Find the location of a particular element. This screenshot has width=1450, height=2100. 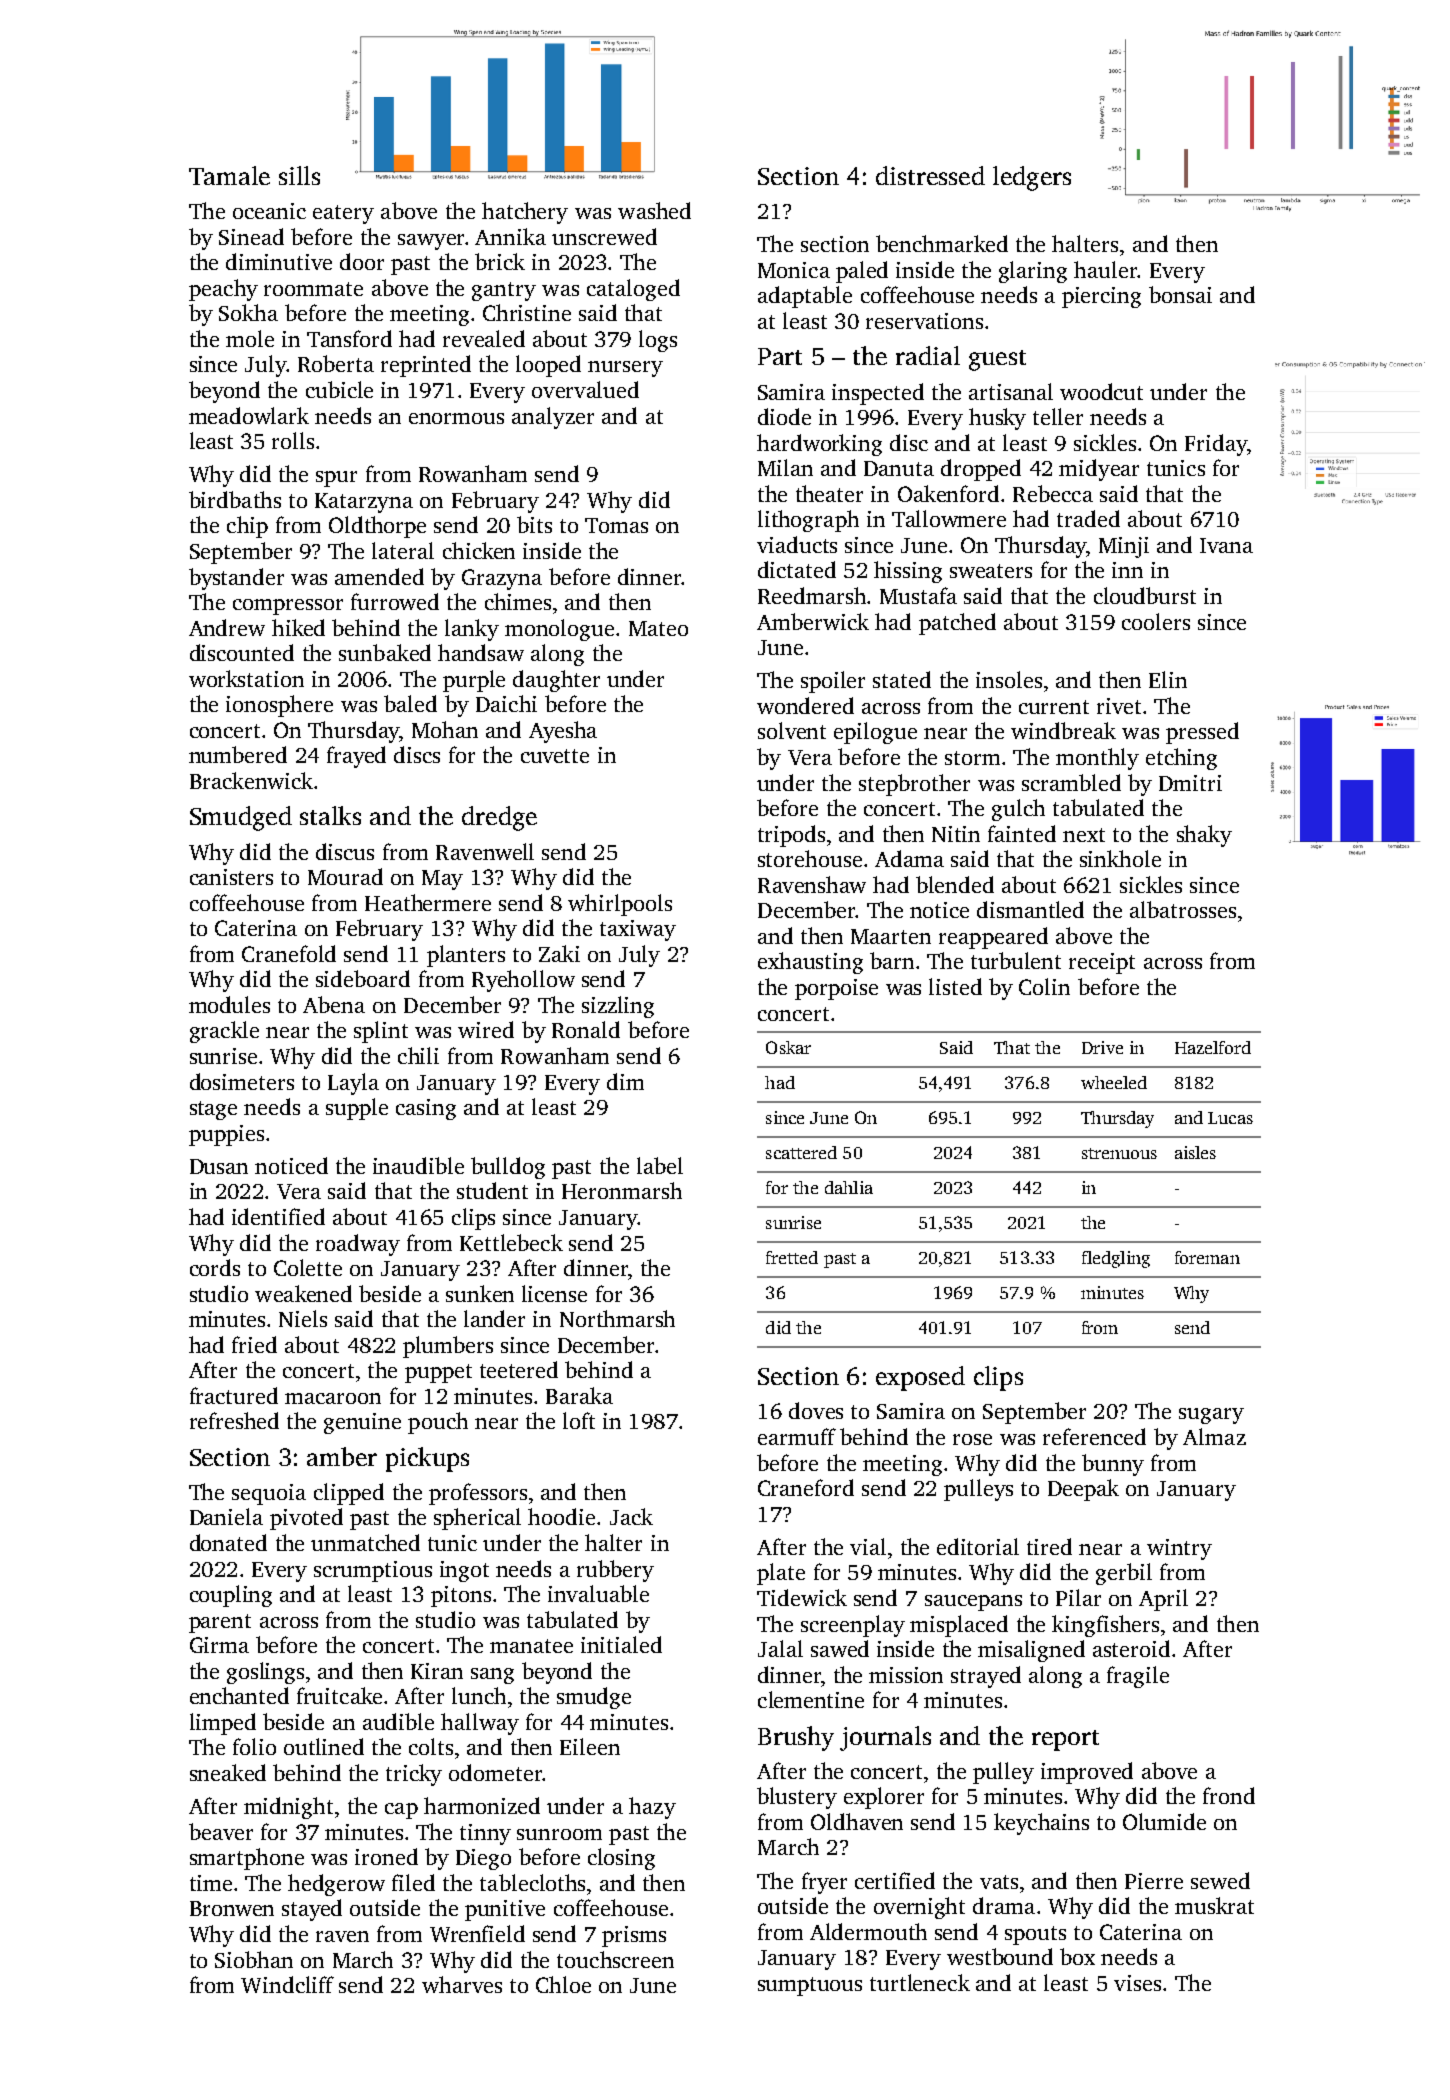

canisters is located at coordinates (231, 877).
